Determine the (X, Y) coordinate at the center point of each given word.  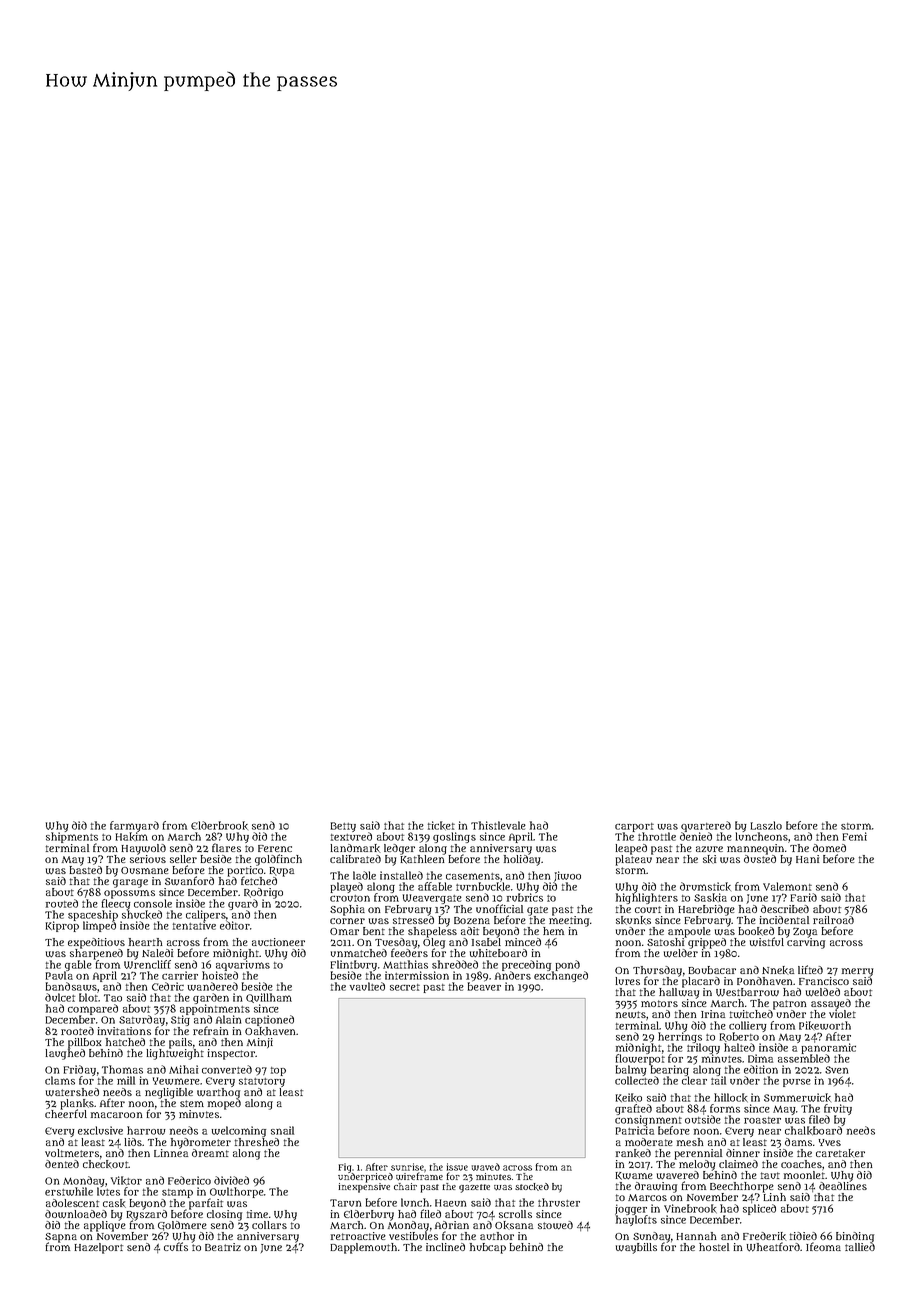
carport (634, 828)
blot (88, 997)
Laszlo (766, 825)
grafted (633, 1110)
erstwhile (69, 1191)
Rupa (281, 872)
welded (823, 992)
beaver (484, 986)
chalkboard (813, 1131)
